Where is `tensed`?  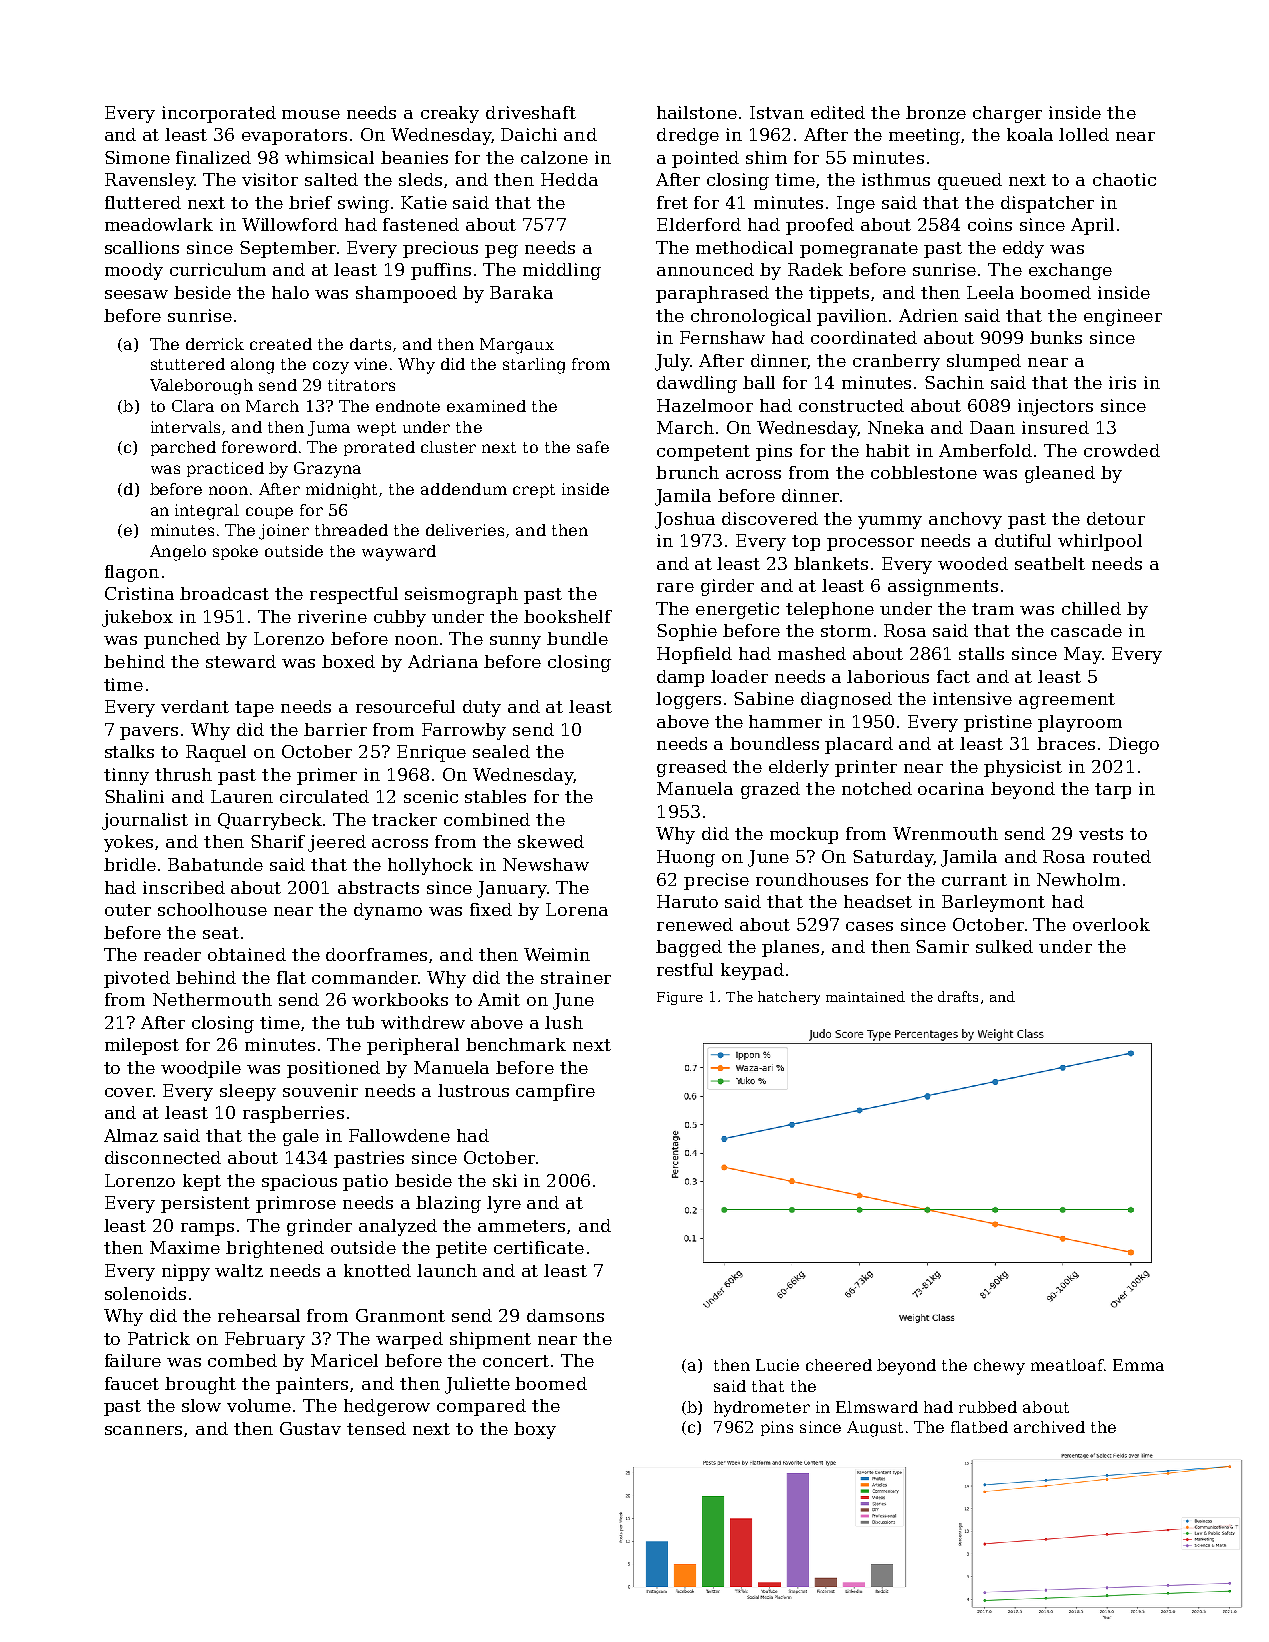 tensed is located at coordinates (376, 1428).
